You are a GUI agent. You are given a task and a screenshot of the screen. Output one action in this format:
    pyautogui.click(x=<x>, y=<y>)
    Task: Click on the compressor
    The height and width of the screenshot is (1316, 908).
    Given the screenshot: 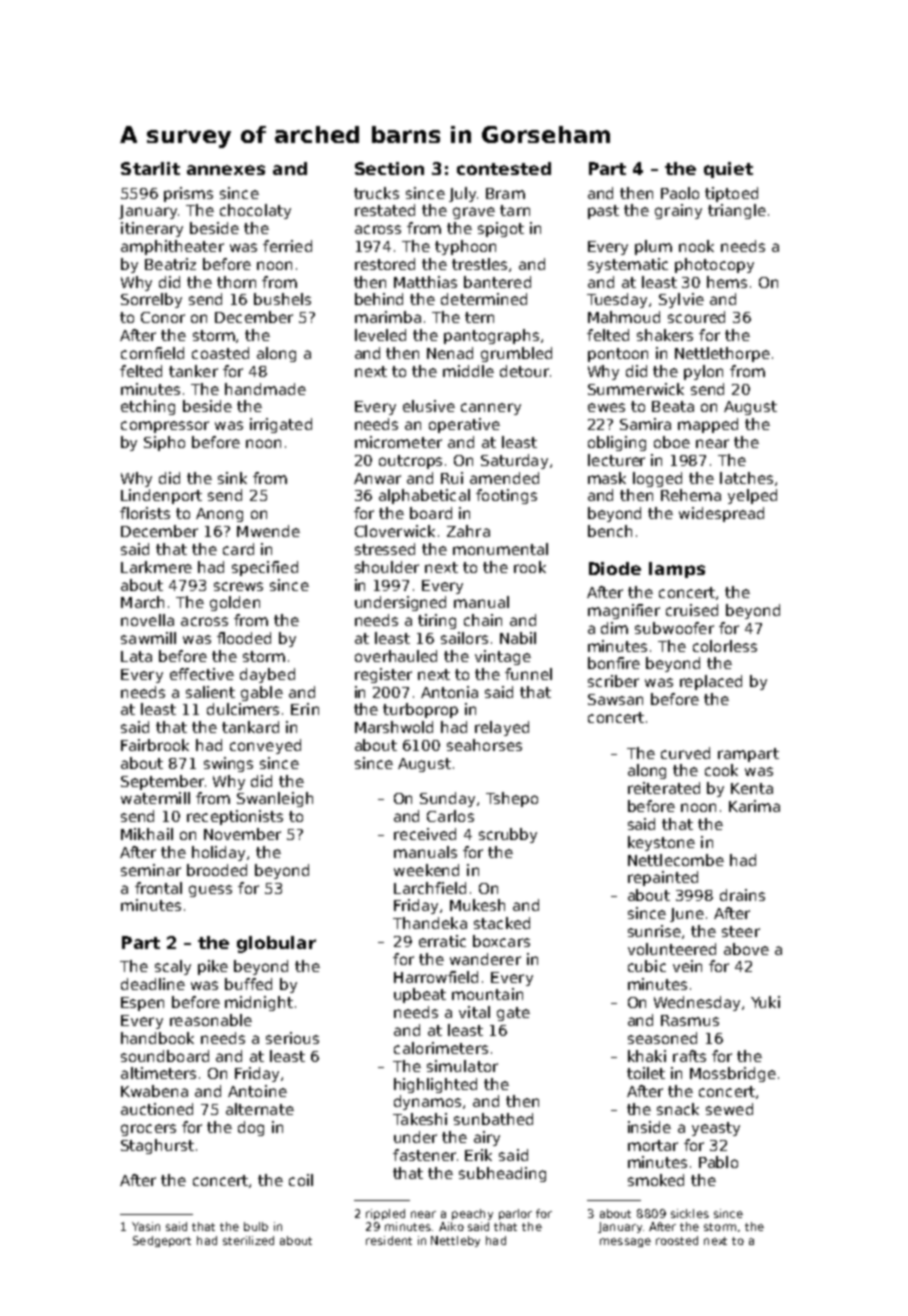 What is the action you would take?
    pyautogui.click(x=165, y=427)
